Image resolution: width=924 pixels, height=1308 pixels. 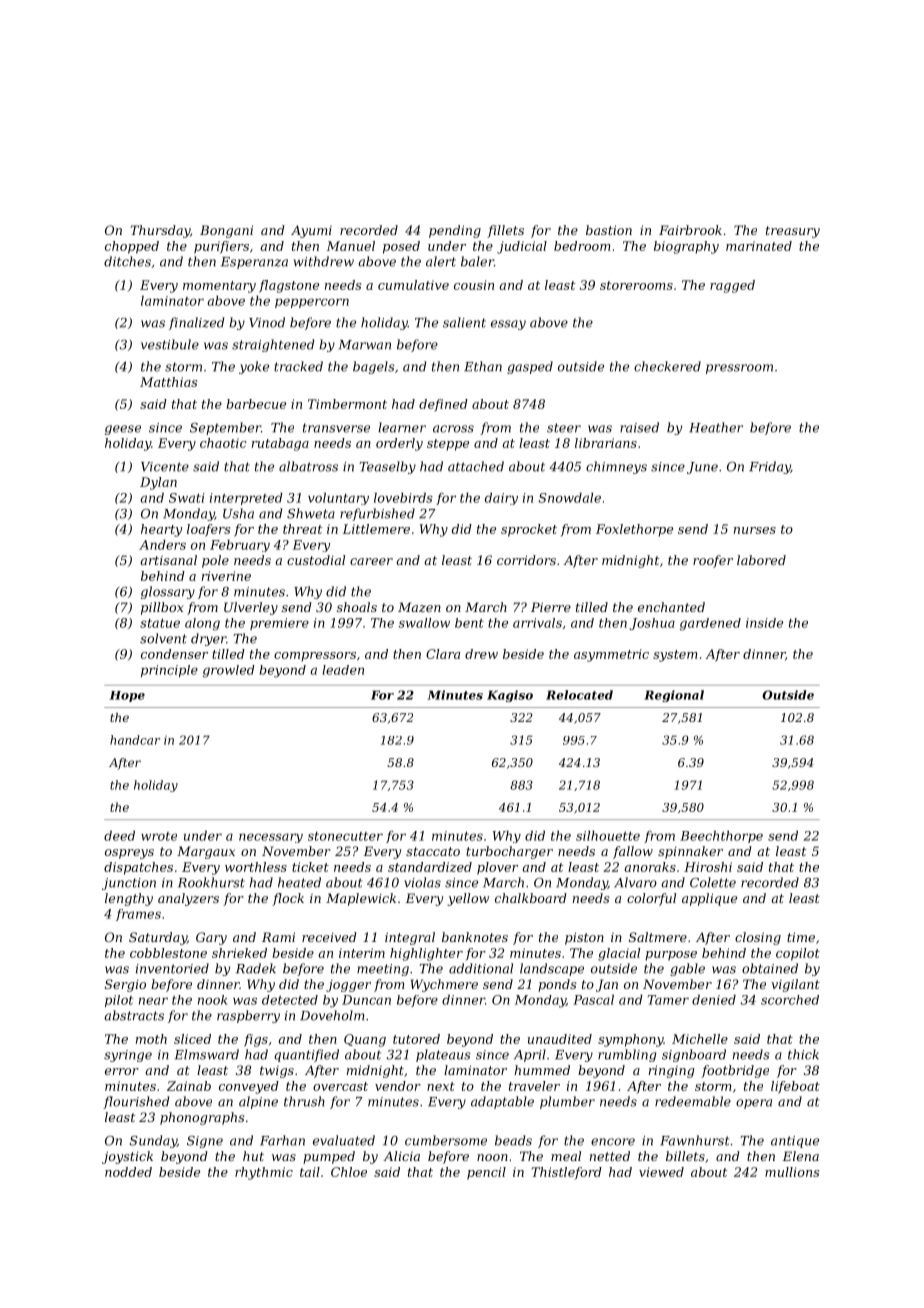 I want to click on handcar, so click(x=135, y=740).
